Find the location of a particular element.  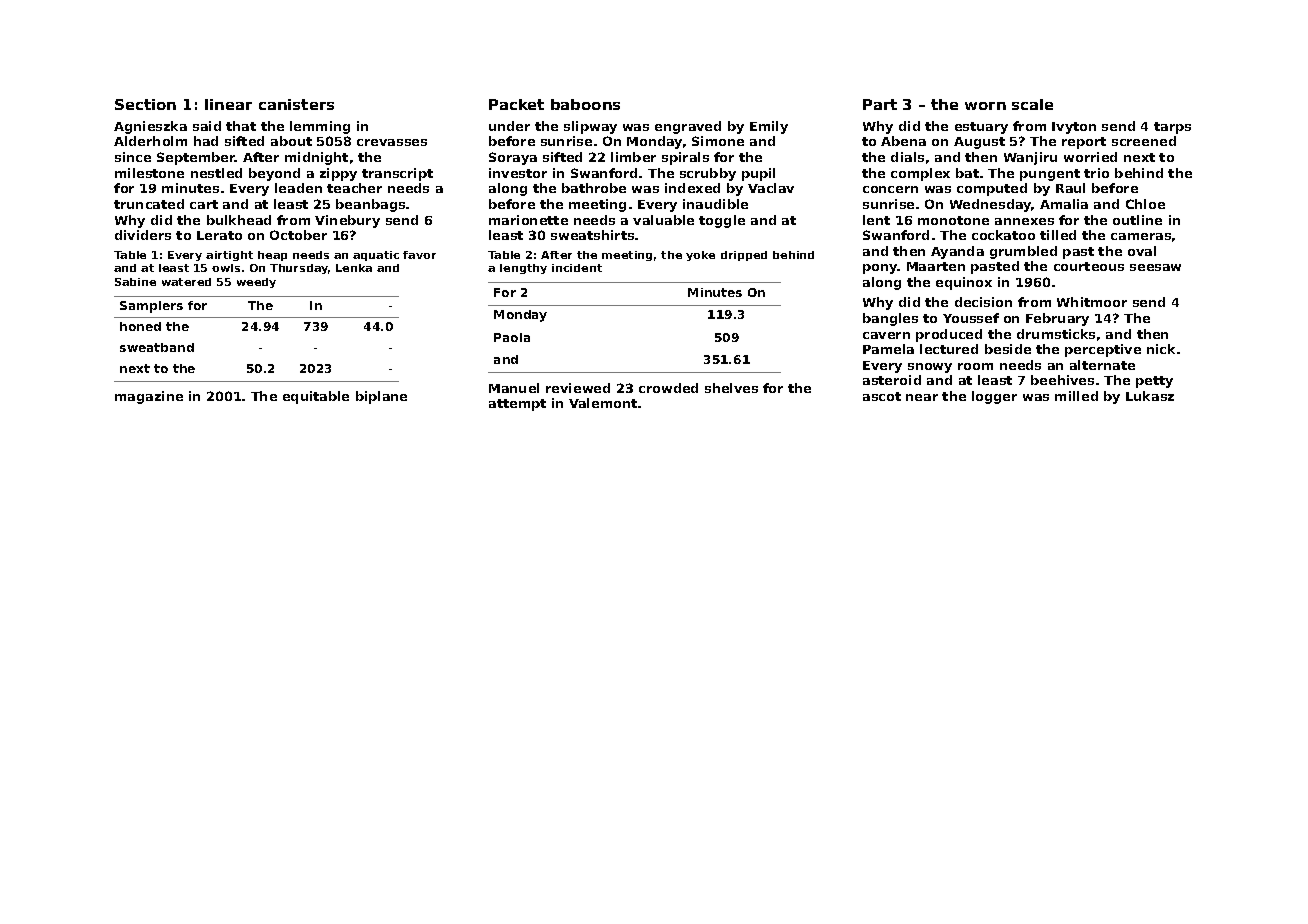

cameras is located at coordinates (1141, 236).
